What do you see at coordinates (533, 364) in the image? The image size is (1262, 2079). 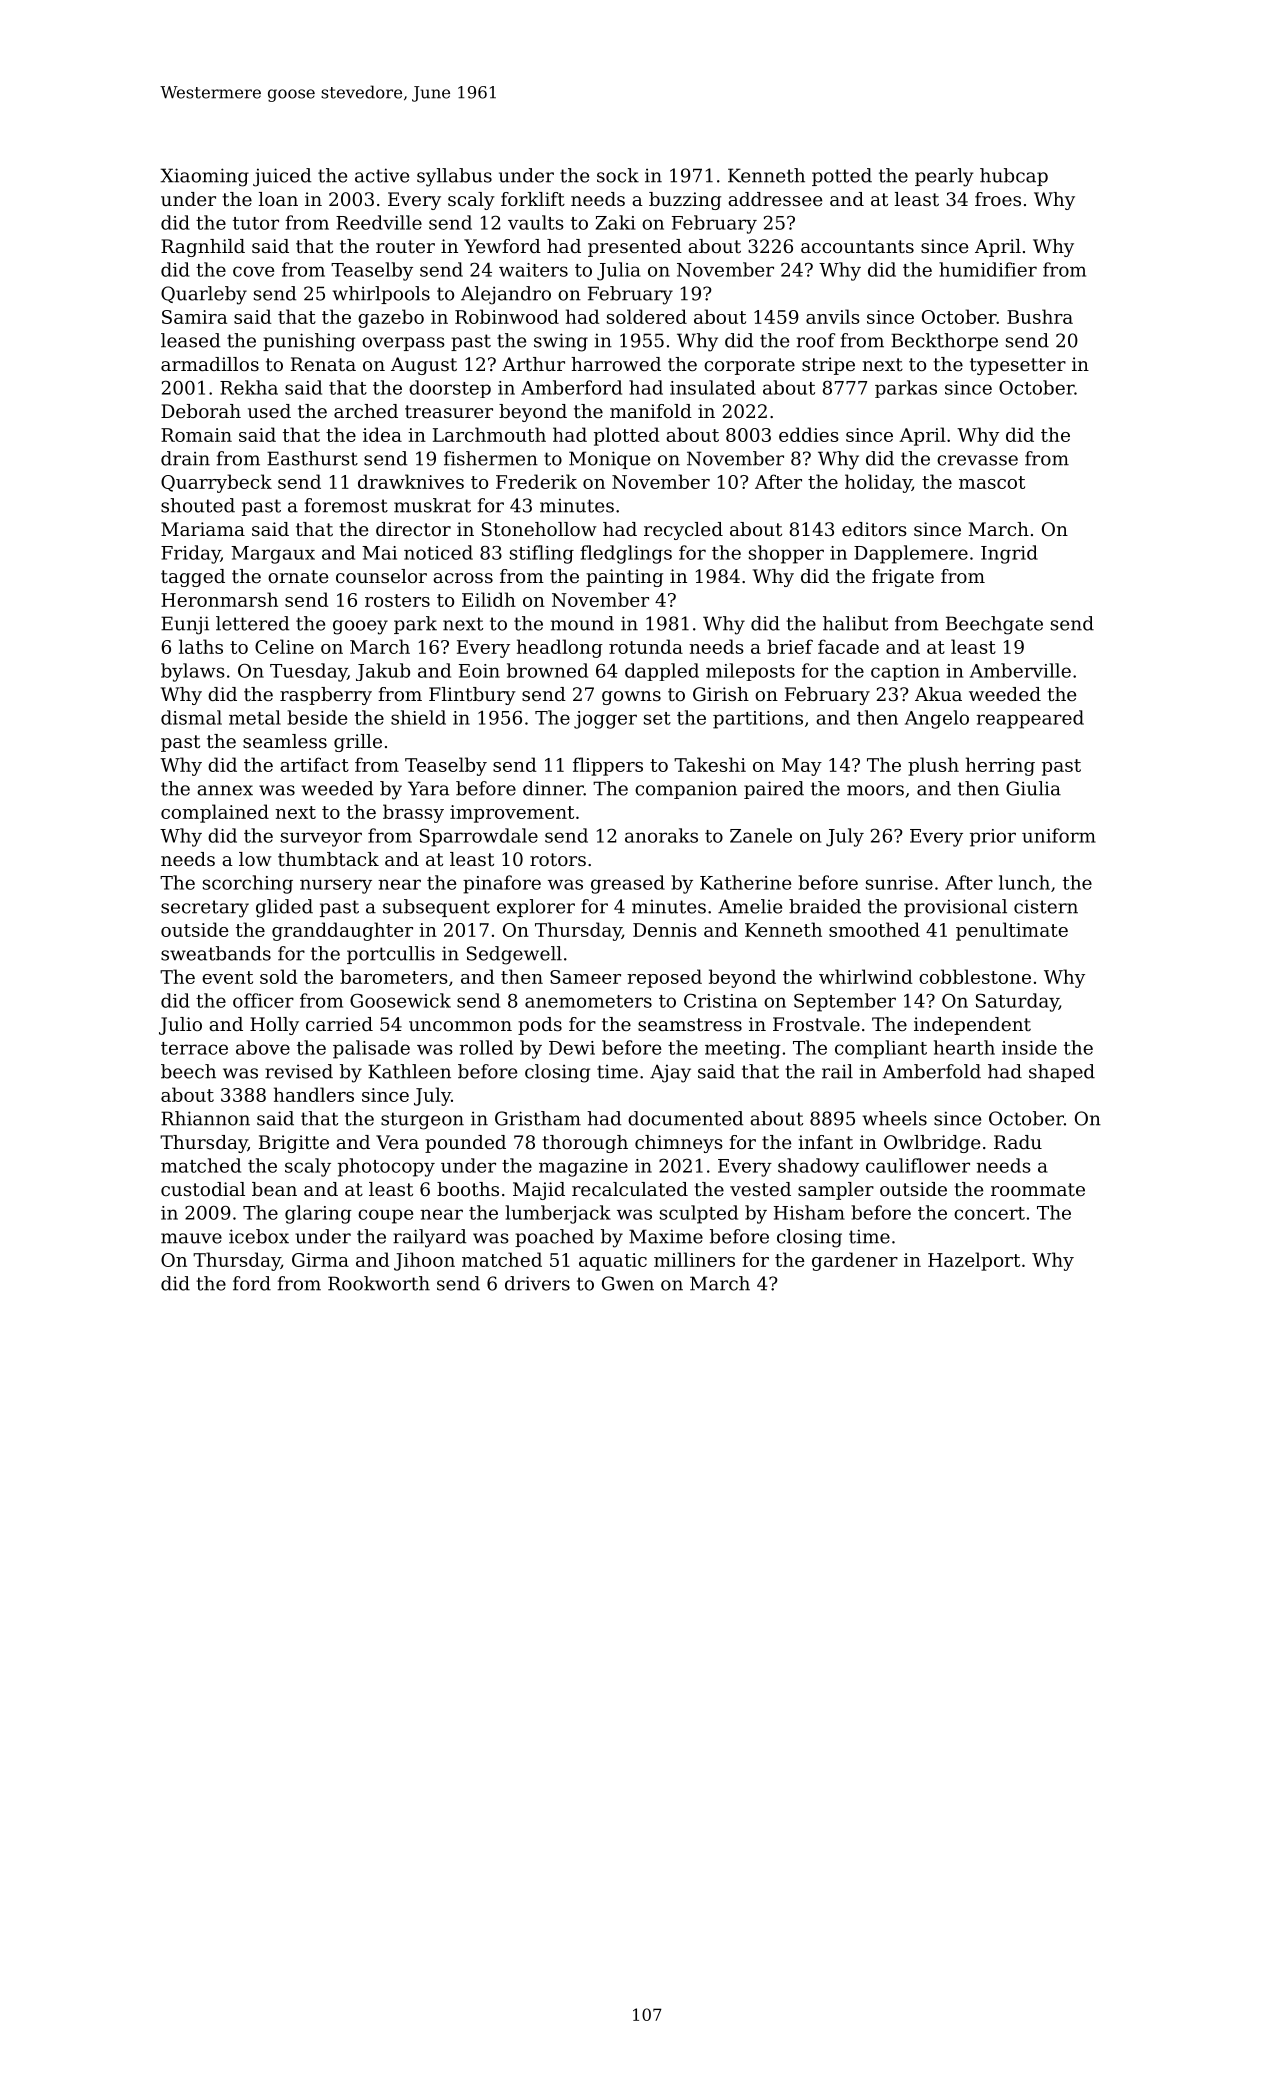 I see `Arthur` at bounding box center [533, 364].
